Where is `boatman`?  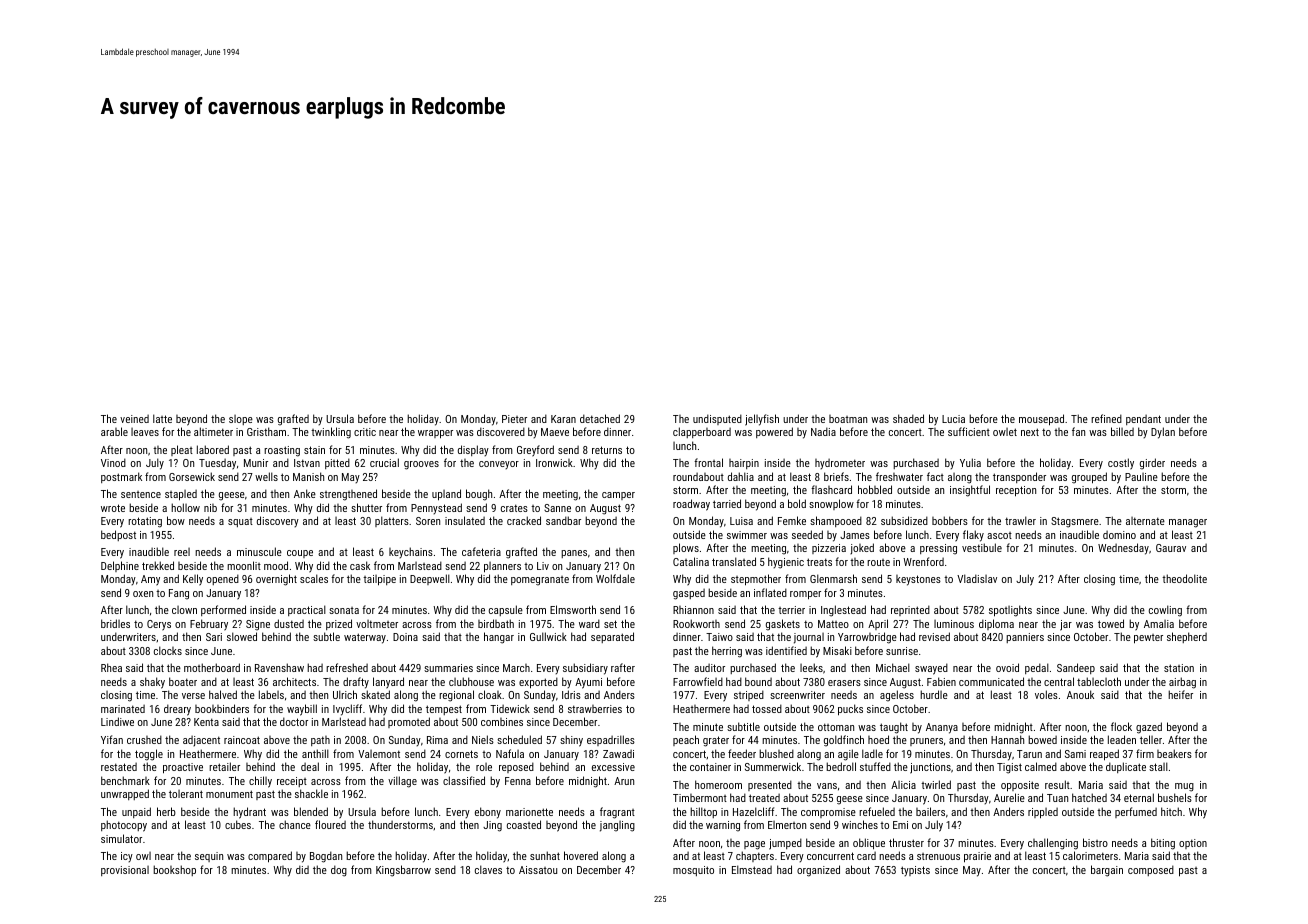 boatman is located at coordinates (848, 419).
